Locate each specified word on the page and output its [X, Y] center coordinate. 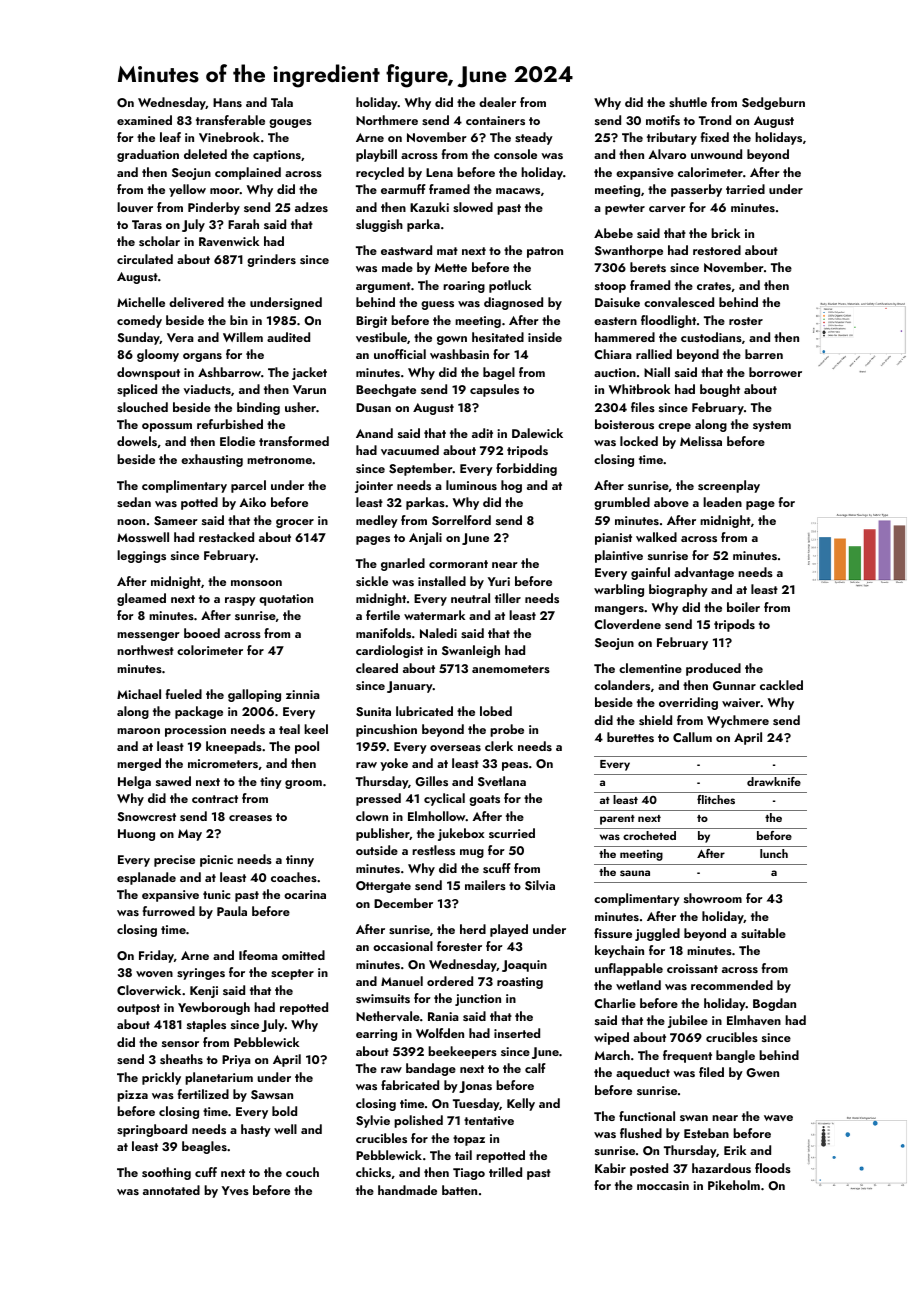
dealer [497, 102]
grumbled [622, 503]
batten [459, 1190]
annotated [171, 1190]
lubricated [424, 711]
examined [144, 120]
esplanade [146, 878]
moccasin [663, 1185]
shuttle [688, 102]
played [509, 930]
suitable [763, 933]
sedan [134, 502]
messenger [148, 636]
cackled [781, 685]
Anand [374, 433]
